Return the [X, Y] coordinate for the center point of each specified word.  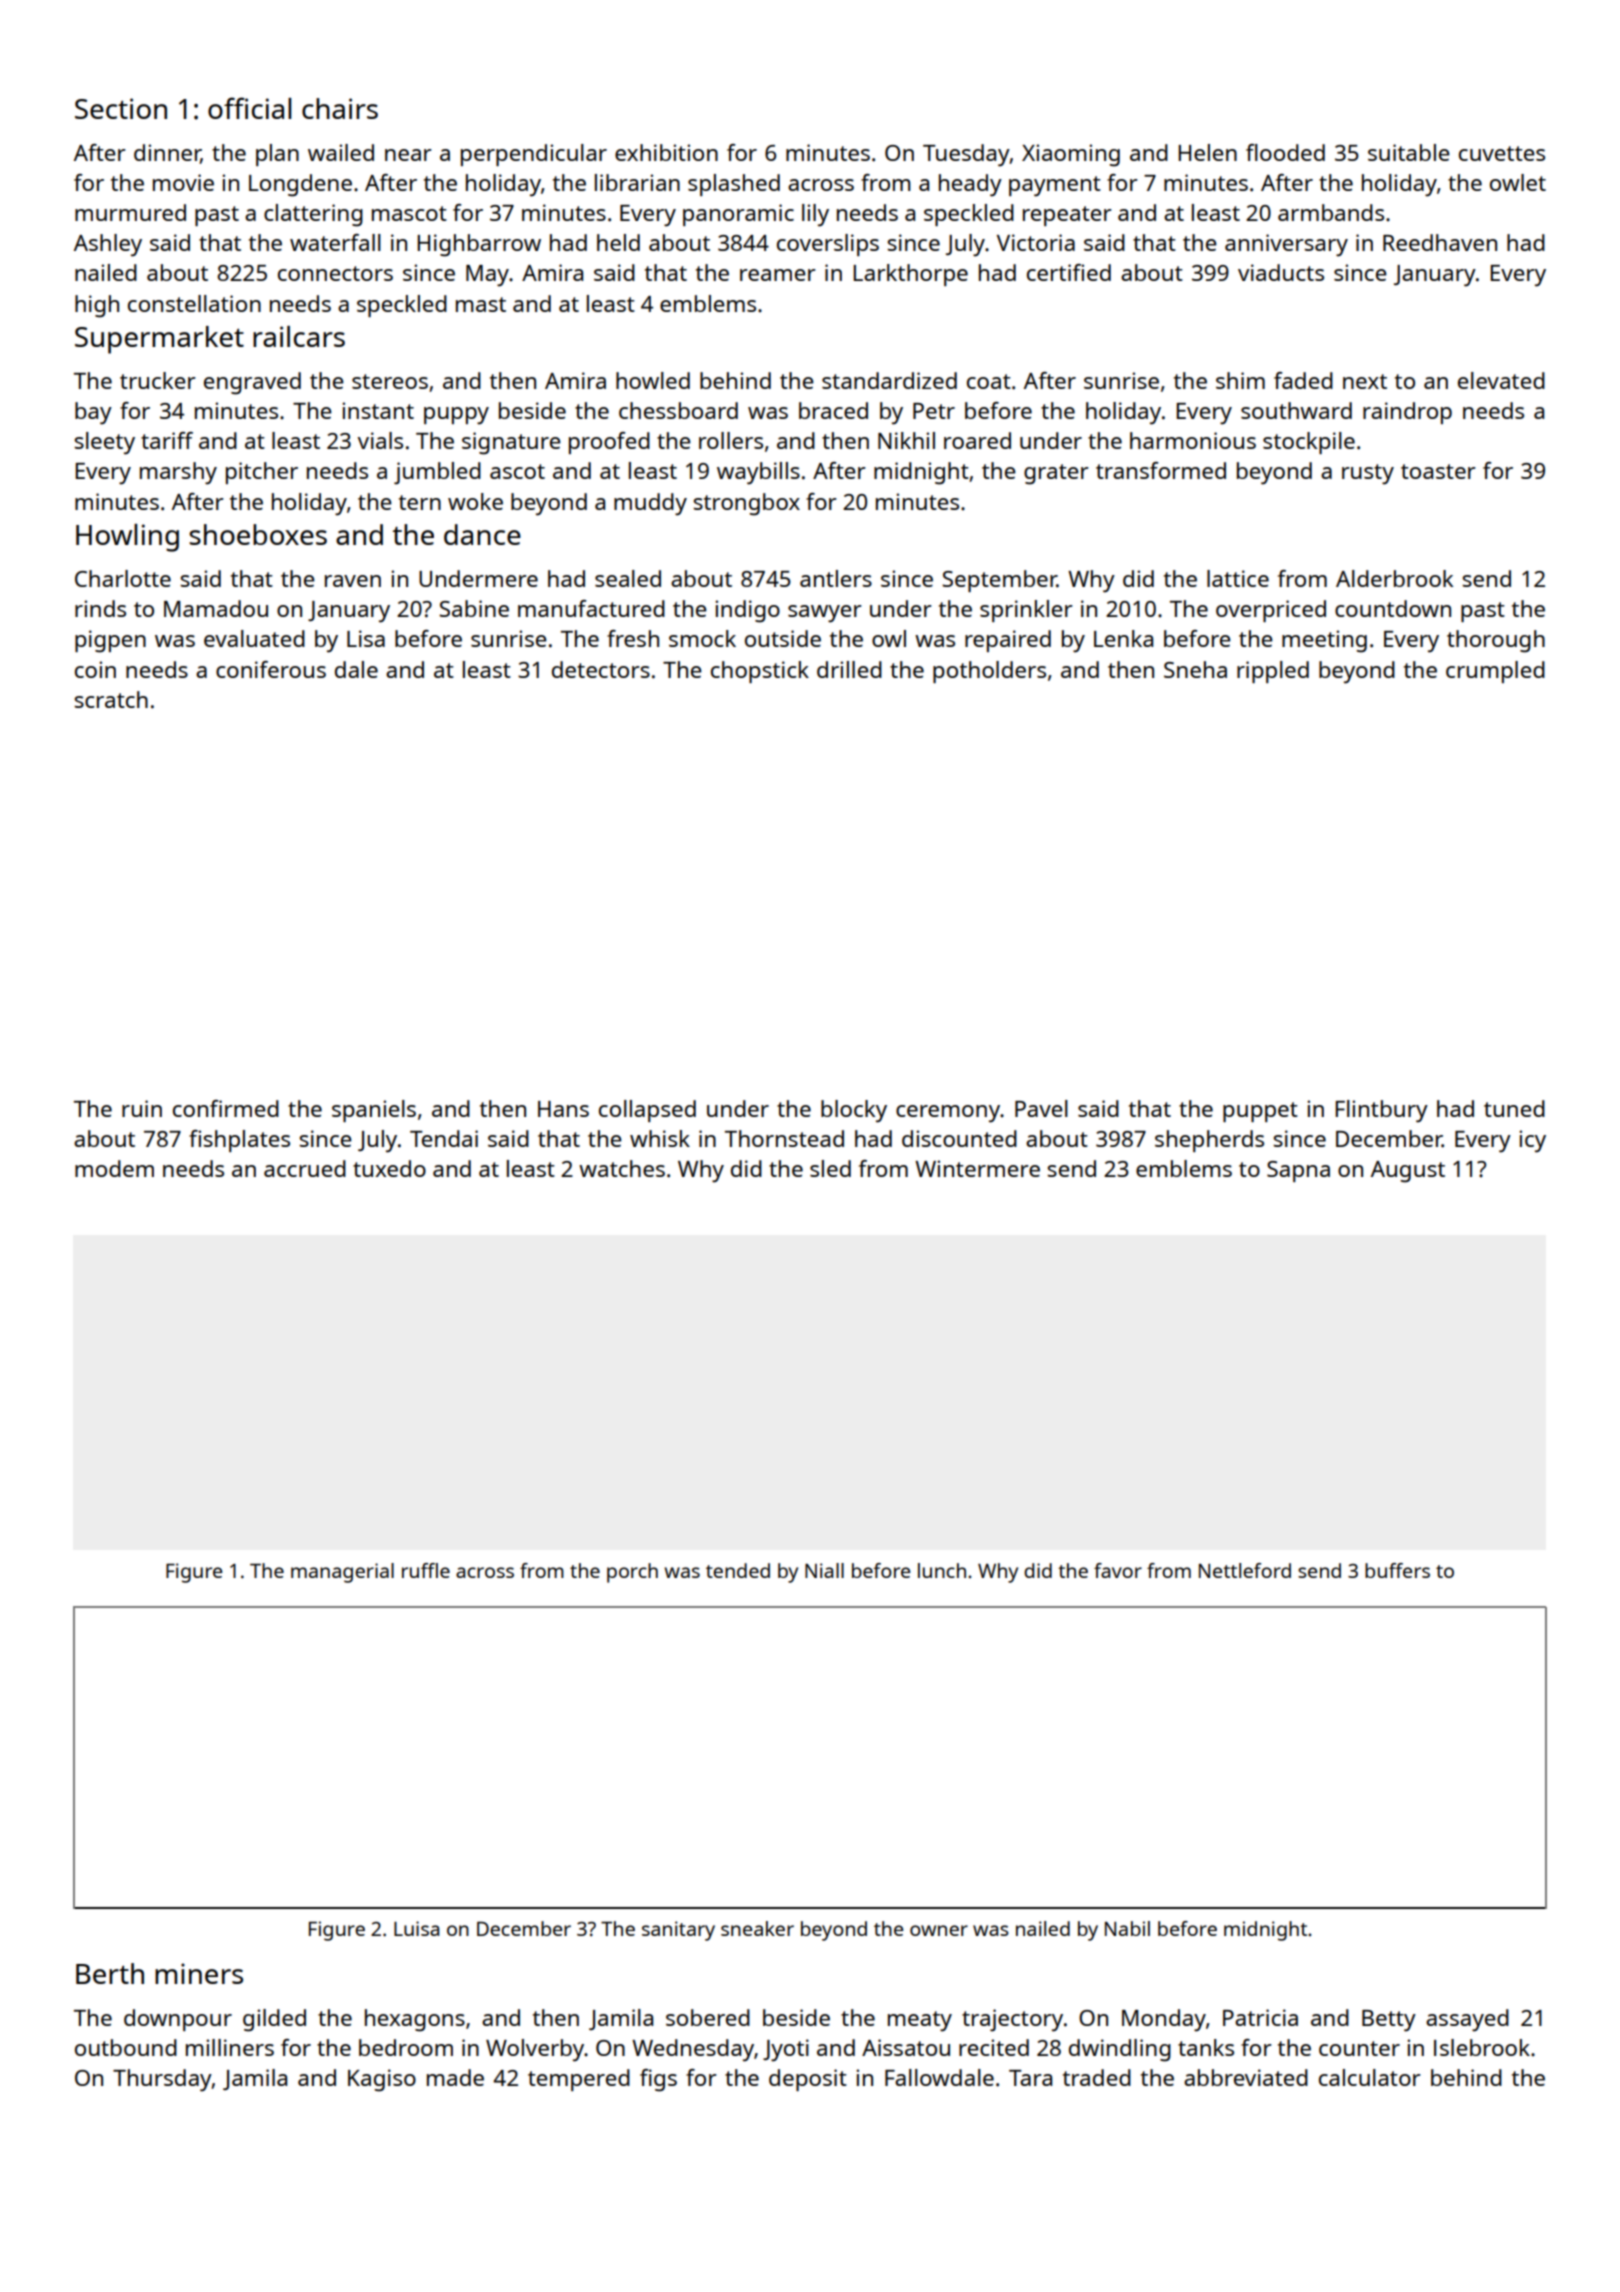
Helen [1207, 152]
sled [830, 1168]
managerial [342, 1573]
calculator [1370, 2077]
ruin [142, 1108]
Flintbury [1381, 1111]
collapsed [647, 1111]
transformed [1161, 470]
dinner [167, 154]
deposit [808, 2080]
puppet [1260, 1112]
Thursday [162, 2080]
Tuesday [966, 155]
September [999, 581]
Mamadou [216, 608]
